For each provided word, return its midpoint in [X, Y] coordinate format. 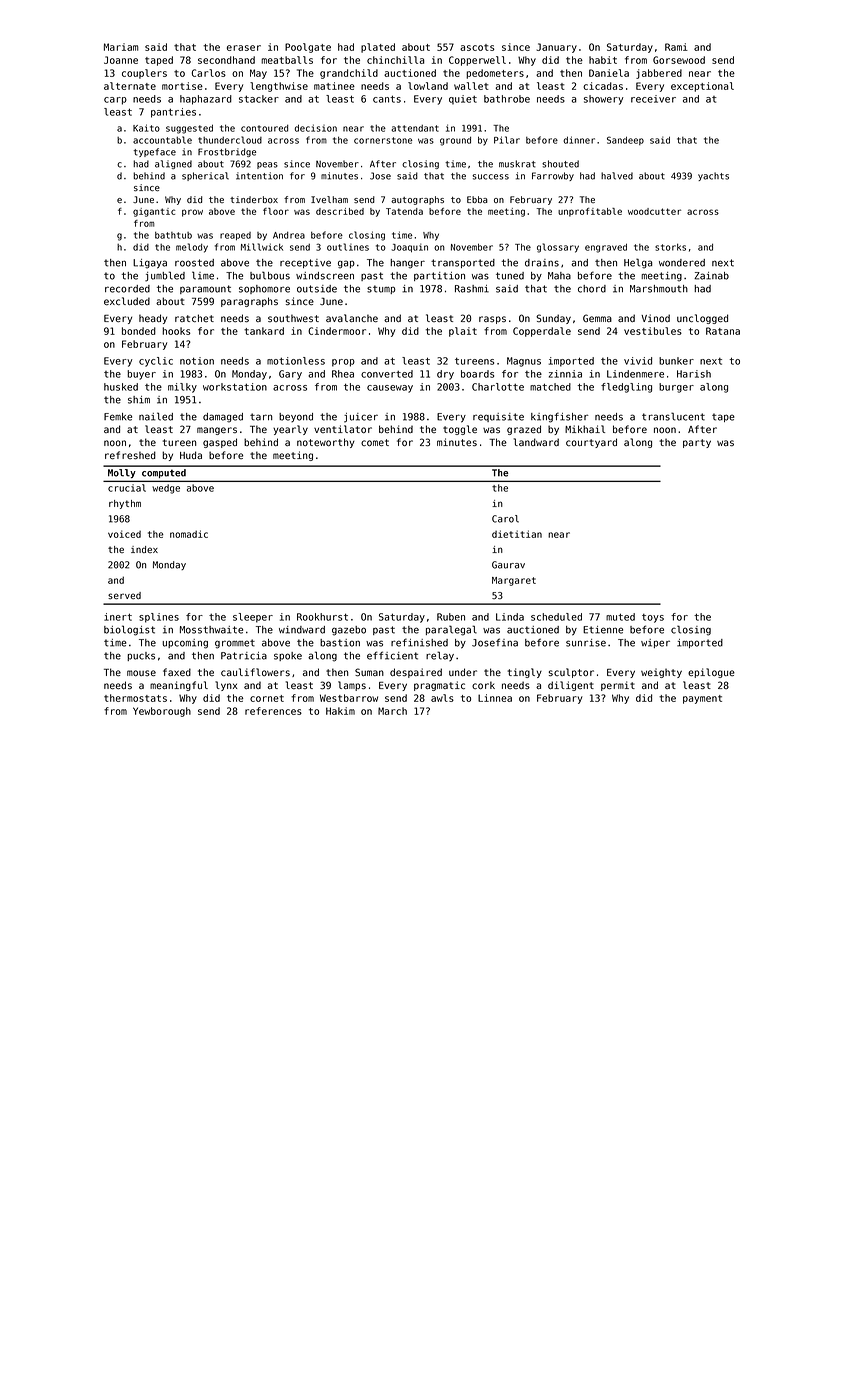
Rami [676, 47]
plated [378, 48]
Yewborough [162, 712]
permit [618, 686]
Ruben [451, 617]
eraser [244, 48]
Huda [191, 455]
